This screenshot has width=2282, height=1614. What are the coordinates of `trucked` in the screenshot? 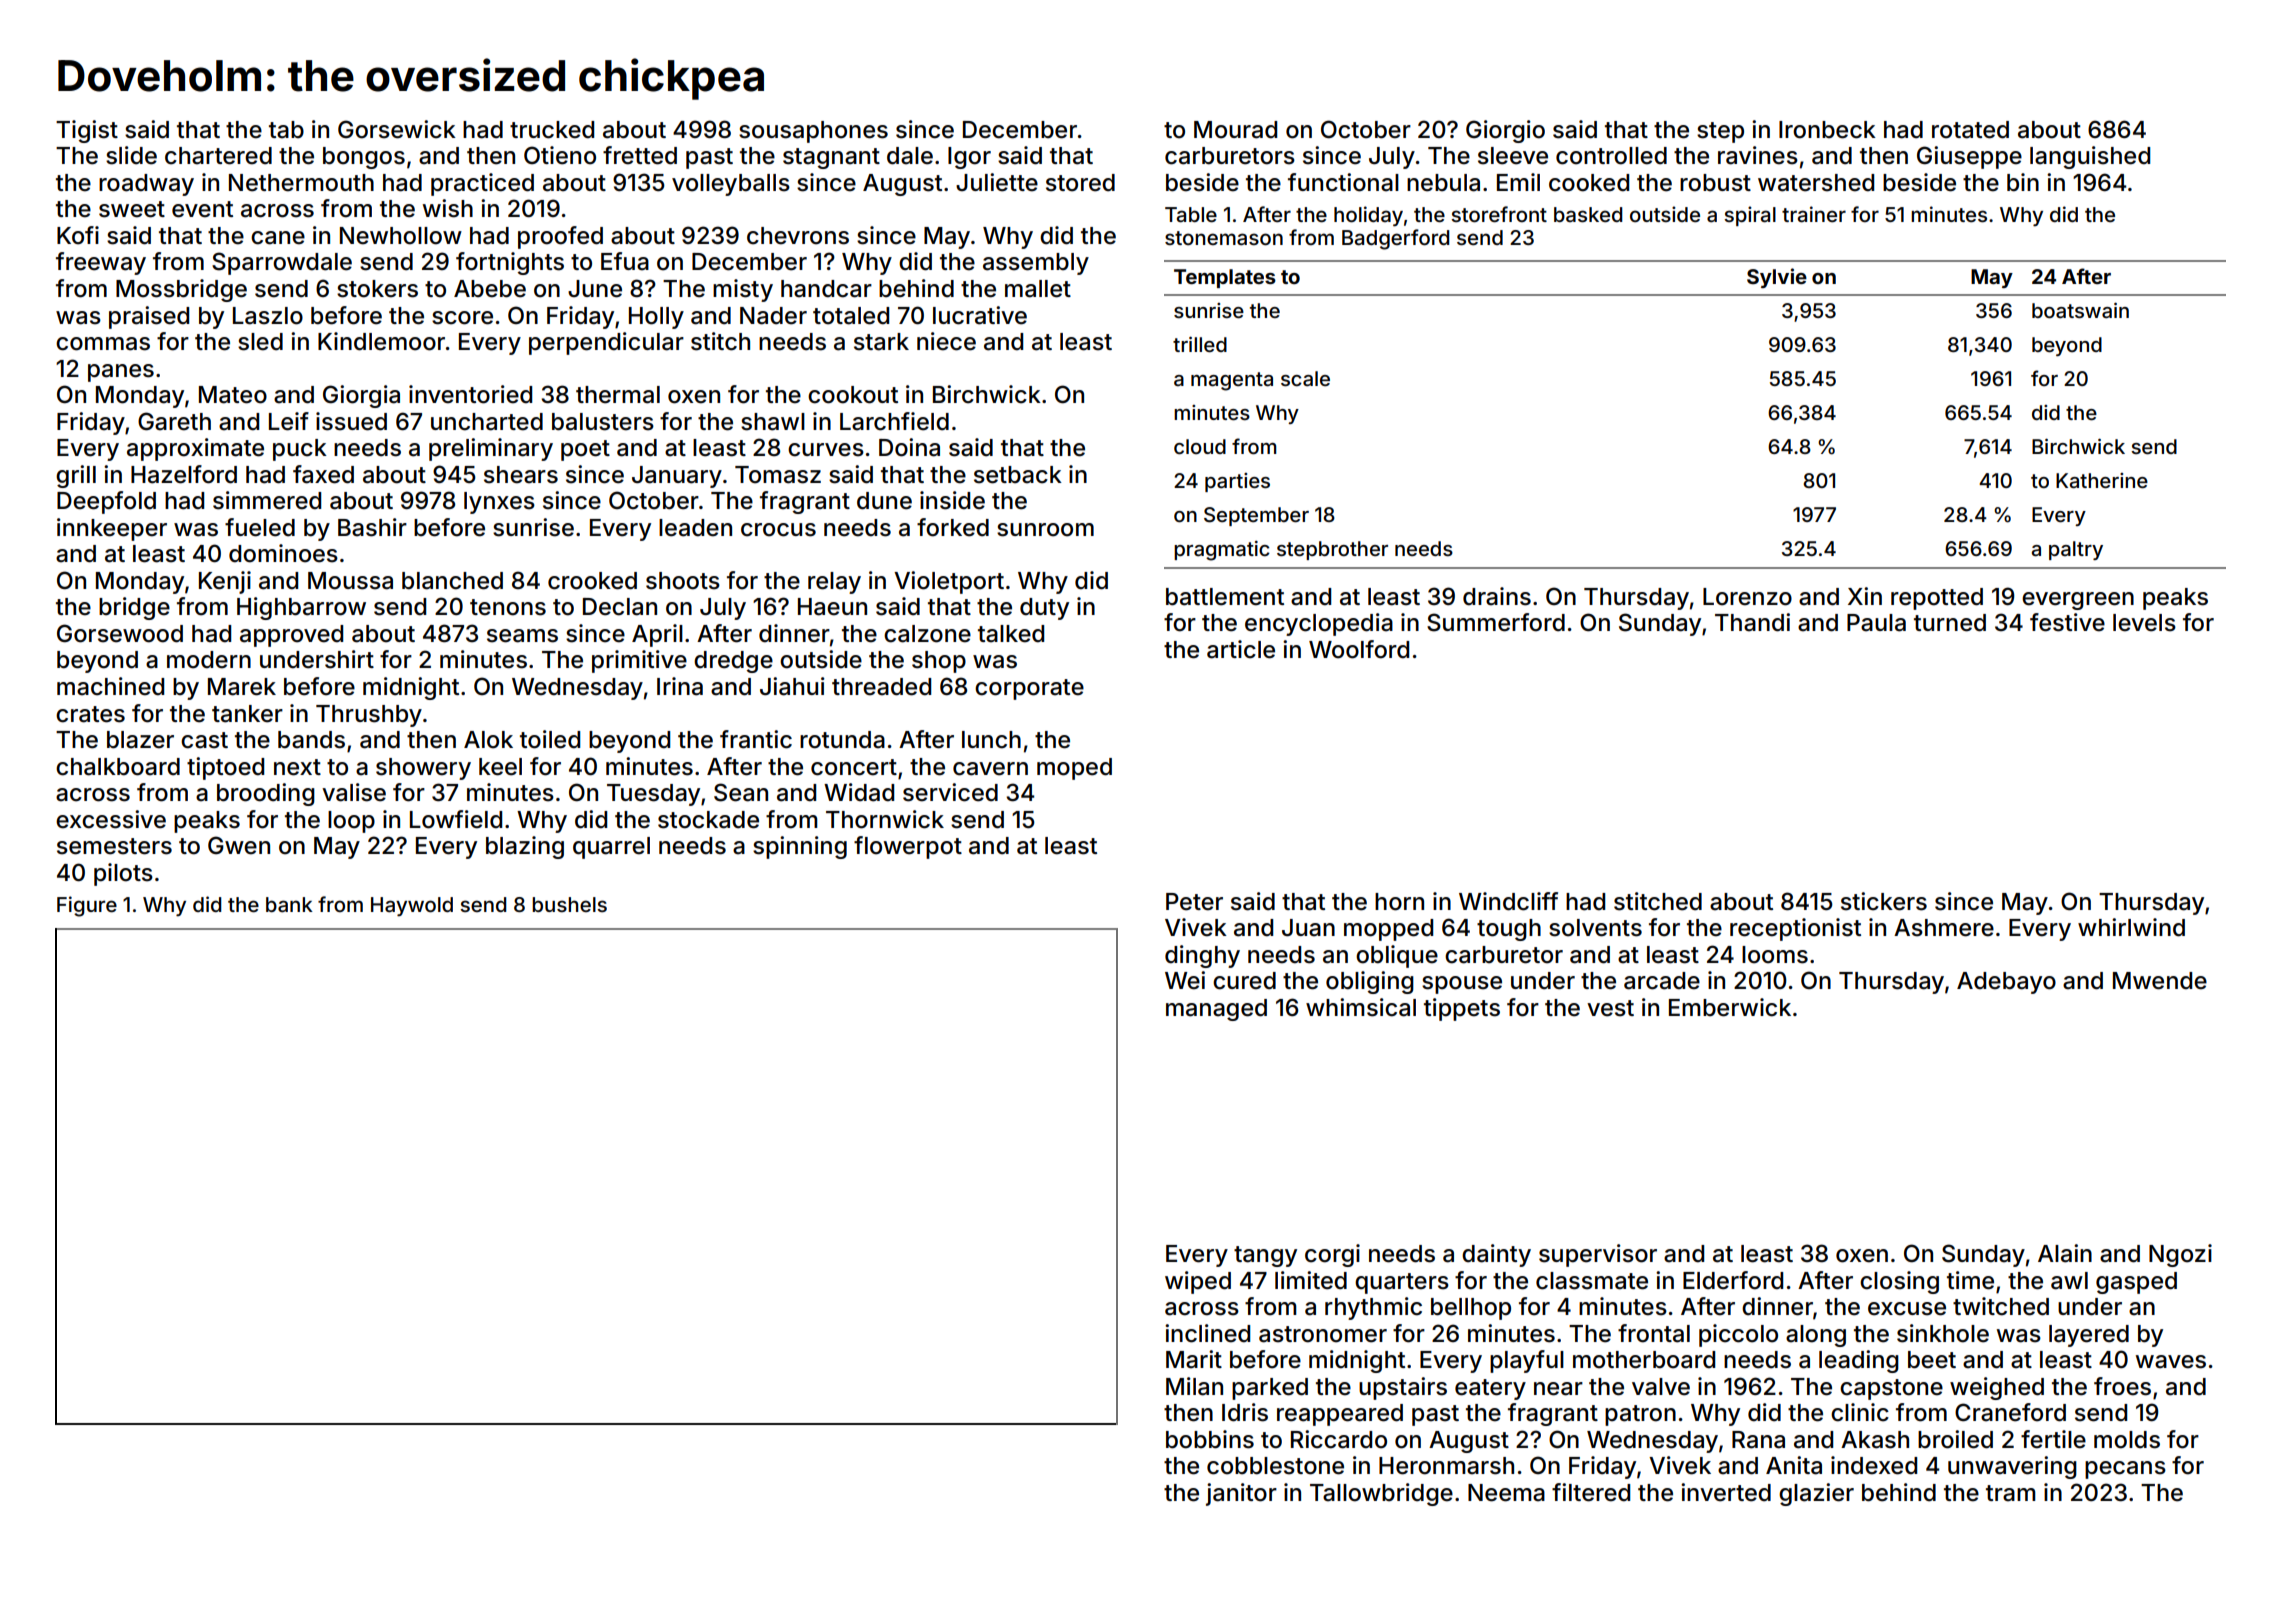 It's located at (552, 130).
